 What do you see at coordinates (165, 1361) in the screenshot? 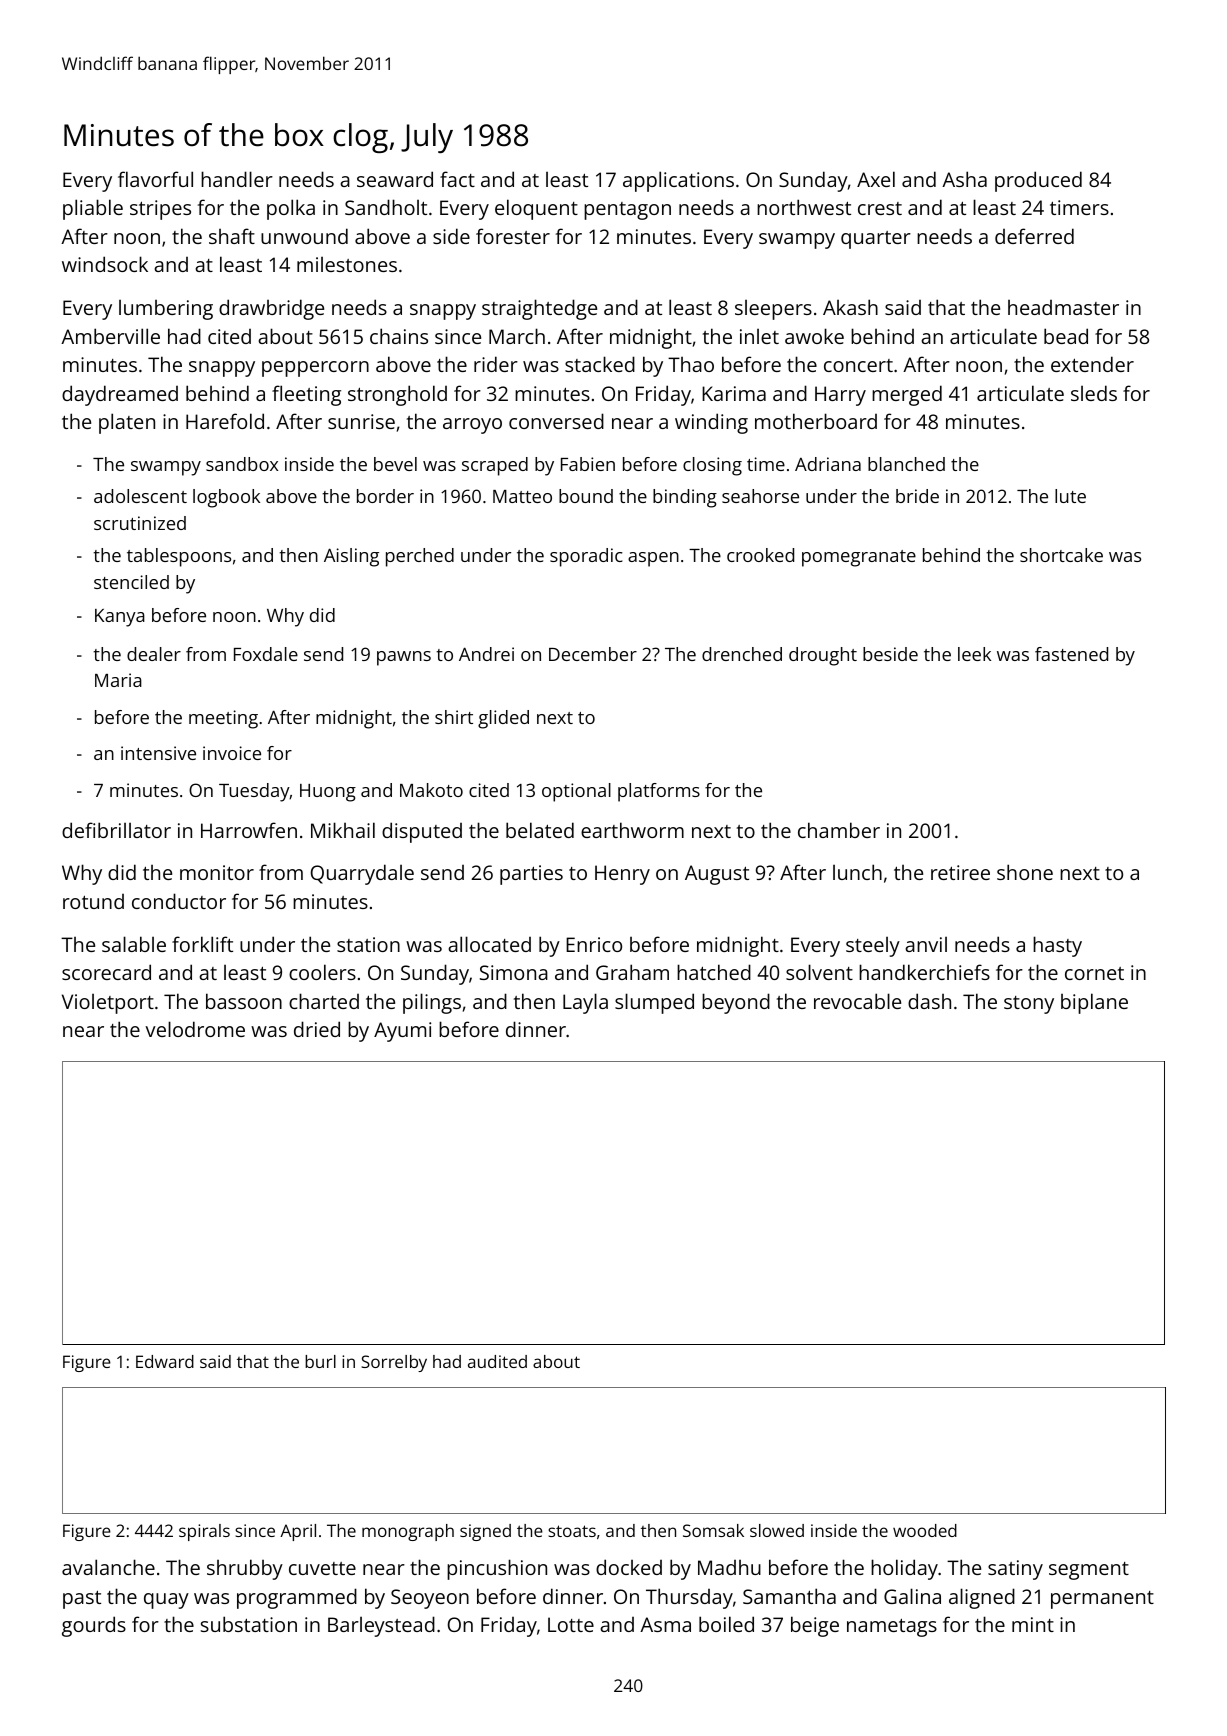
I see `Edward` at bounding box center [165, 1361].
